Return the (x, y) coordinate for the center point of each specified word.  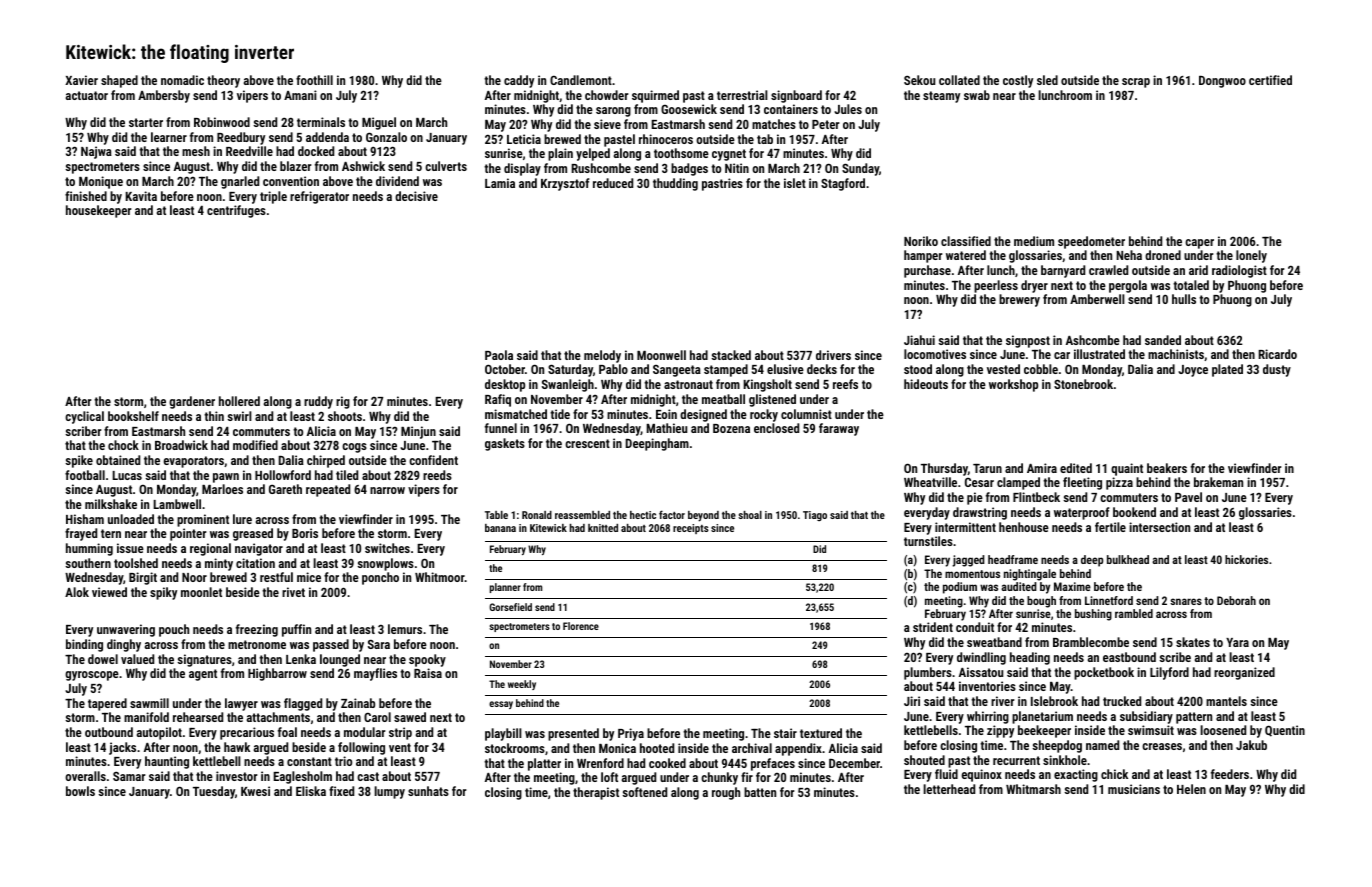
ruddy (318, 402)
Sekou (919, 80)
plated (1227, 370)
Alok (77, 592)
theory (223, 81)
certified (1270, 80)
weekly (522, 685)
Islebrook (1054, 701)
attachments (278, 717)
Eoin (666, 414)
